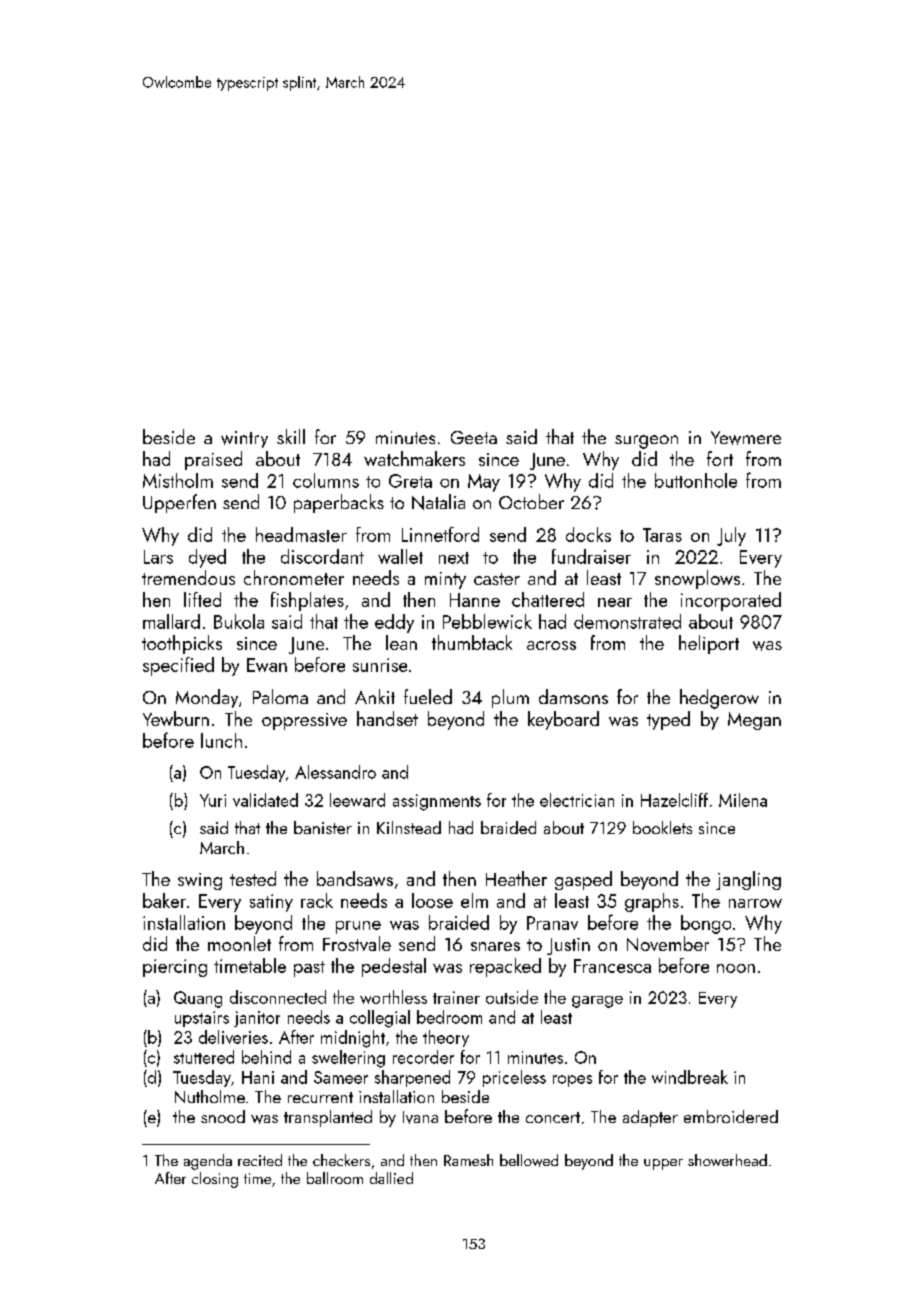 This screenshot has width=924, height=1314. Describe the element at coordinates (357, 943) in the screenshot. I see `Frostvale` at that location.
